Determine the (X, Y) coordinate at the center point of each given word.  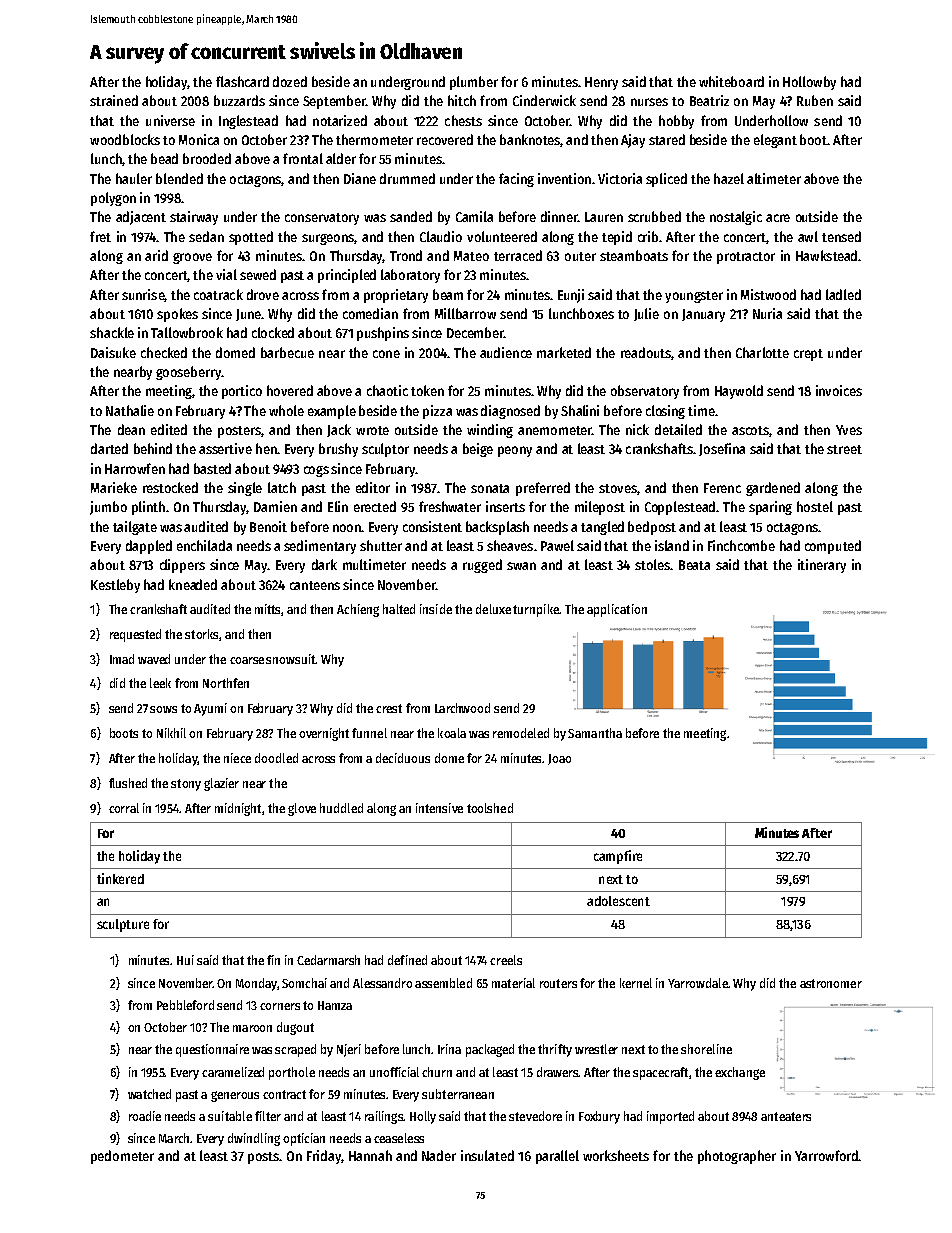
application (617, 610)
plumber (474, 83)
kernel (636, 983)
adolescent (618, 901)
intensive (439, 808)
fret (100, 236)
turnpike (536, 610)
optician (304, 1139)
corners (280, 1006)
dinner (559, 216)
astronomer (831, 983)
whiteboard (731, 81)
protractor (746, 258)
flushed (128, 783)
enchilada (204, 545)
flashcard (242, 81)
